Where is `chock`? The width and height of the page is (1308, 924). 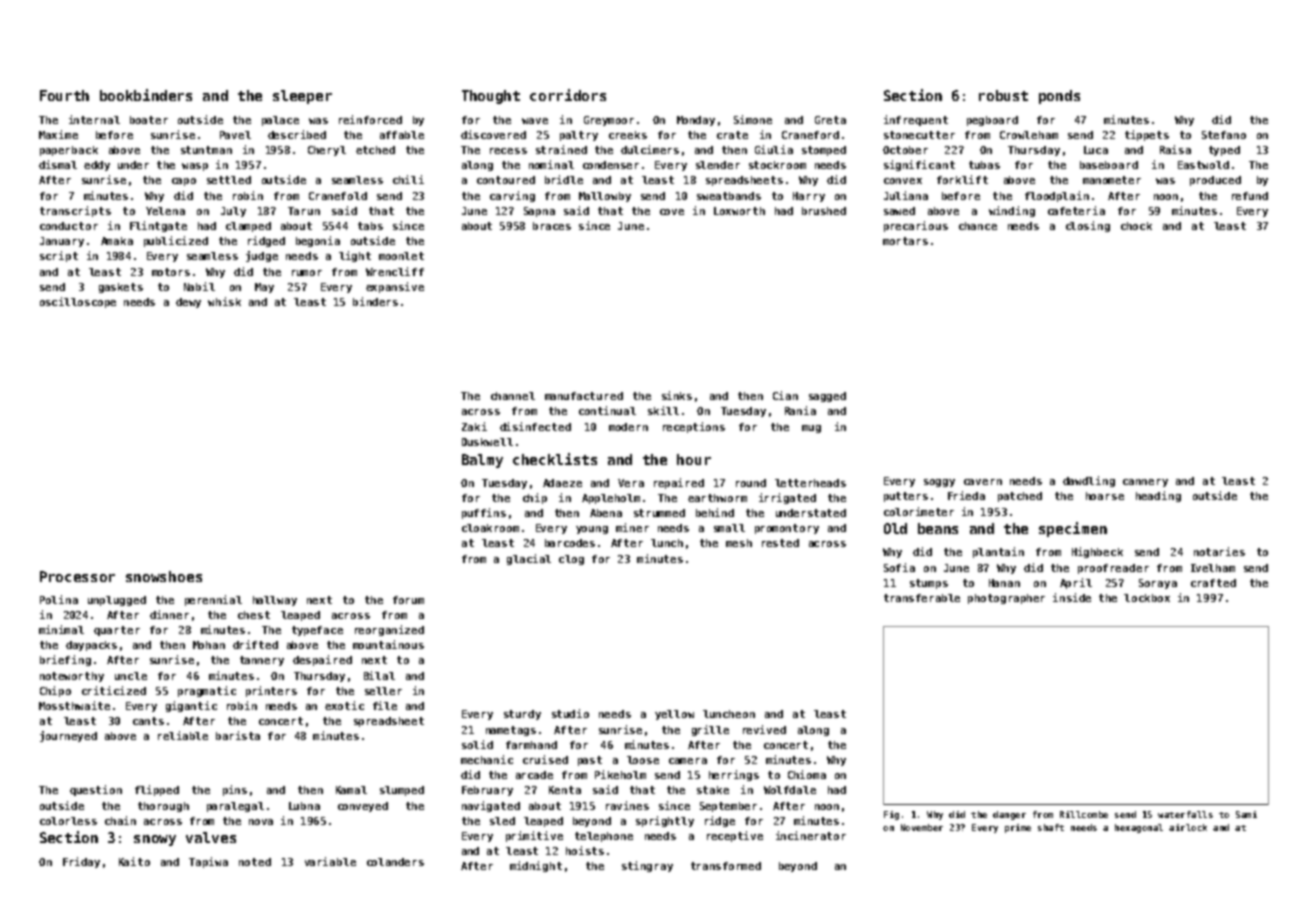 chock is located at coordinates (1136, 226).
